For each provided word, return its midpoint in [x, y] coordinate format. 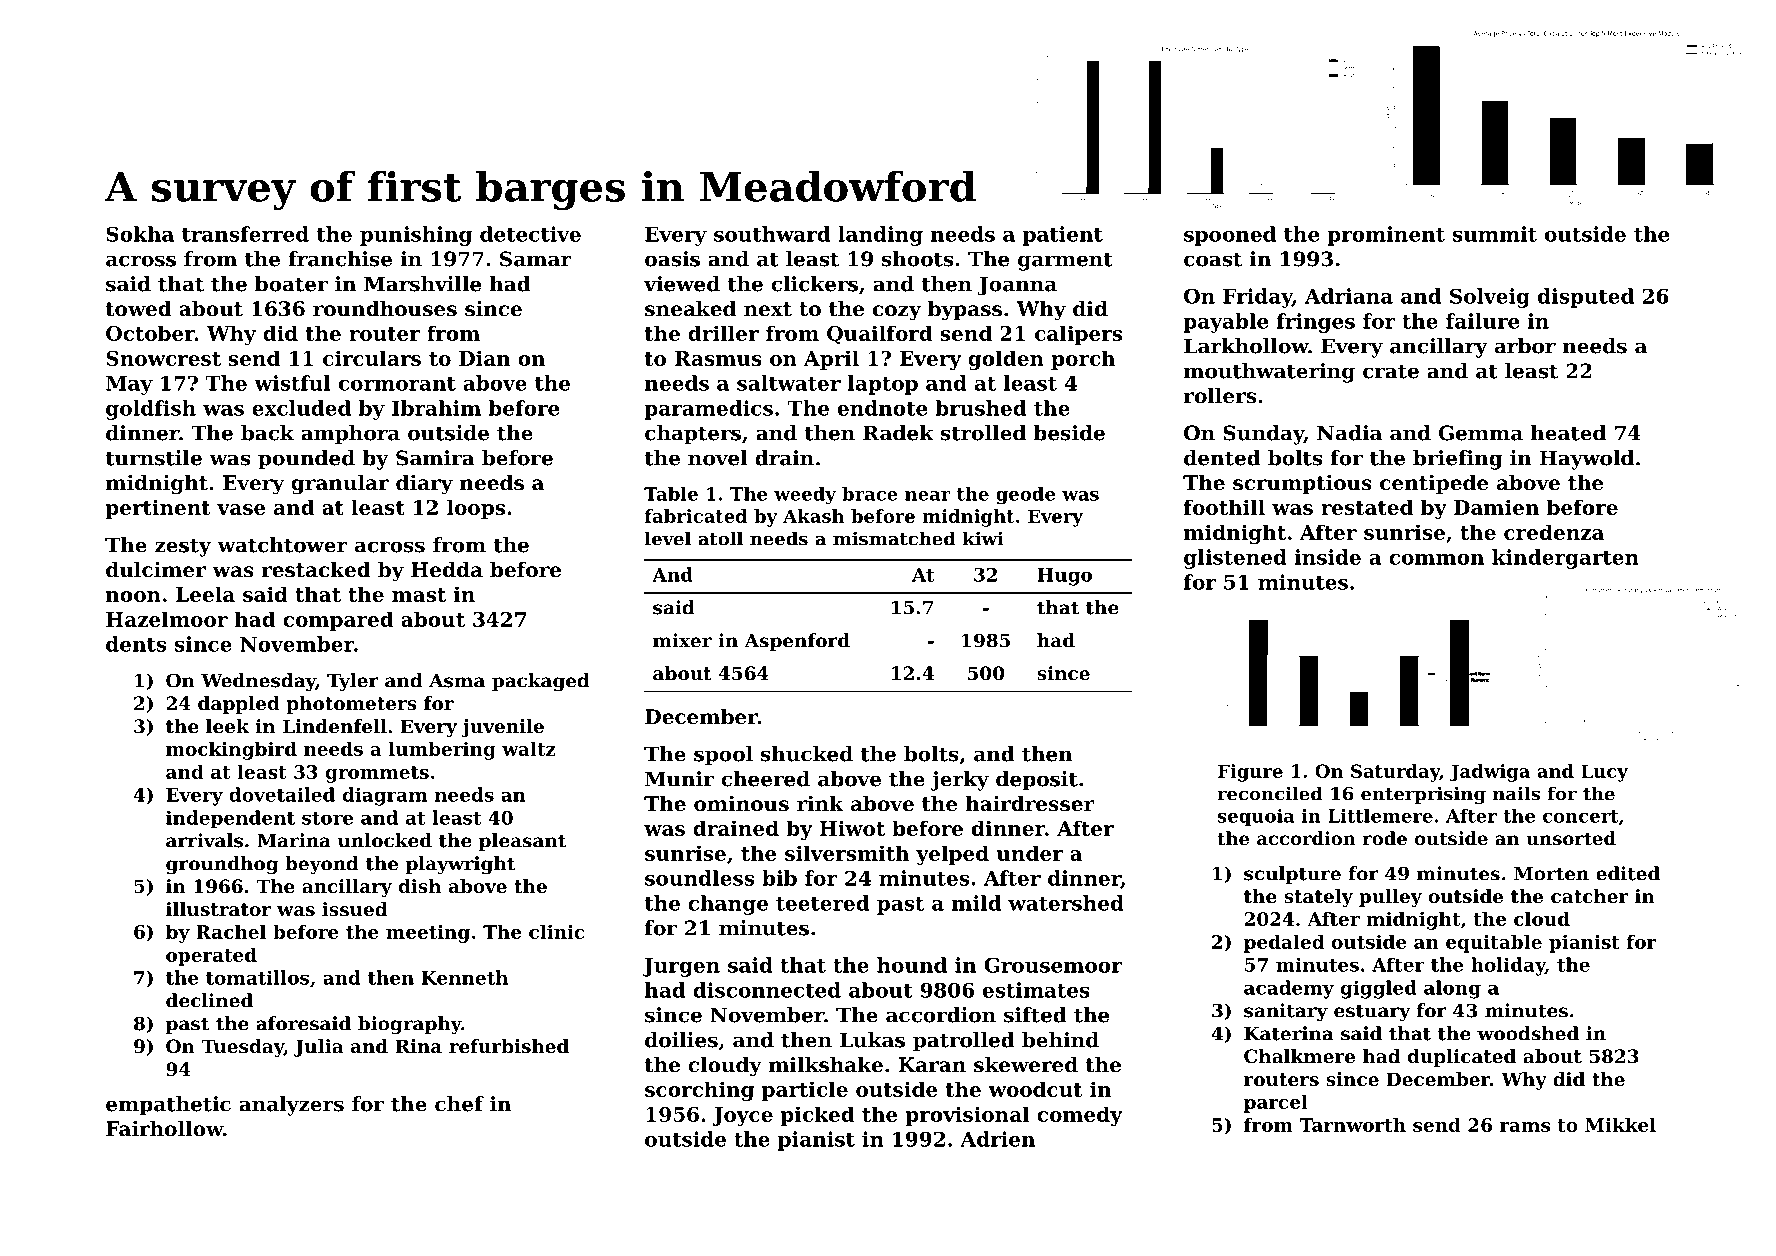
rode [1385, 838]
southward [772, 234]
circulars [372, 358]
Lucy [1604, 773]
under [1030, 853]
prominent [1386, 236]
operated [211, 956]
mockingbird [231, 750]
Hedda [447, 570]
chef [459, 1104]
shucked [807, 754]
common [1436, 559]
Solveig [1490, 298]
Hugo [1064, 577]
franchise [340, 259]
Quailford [879, 335]
